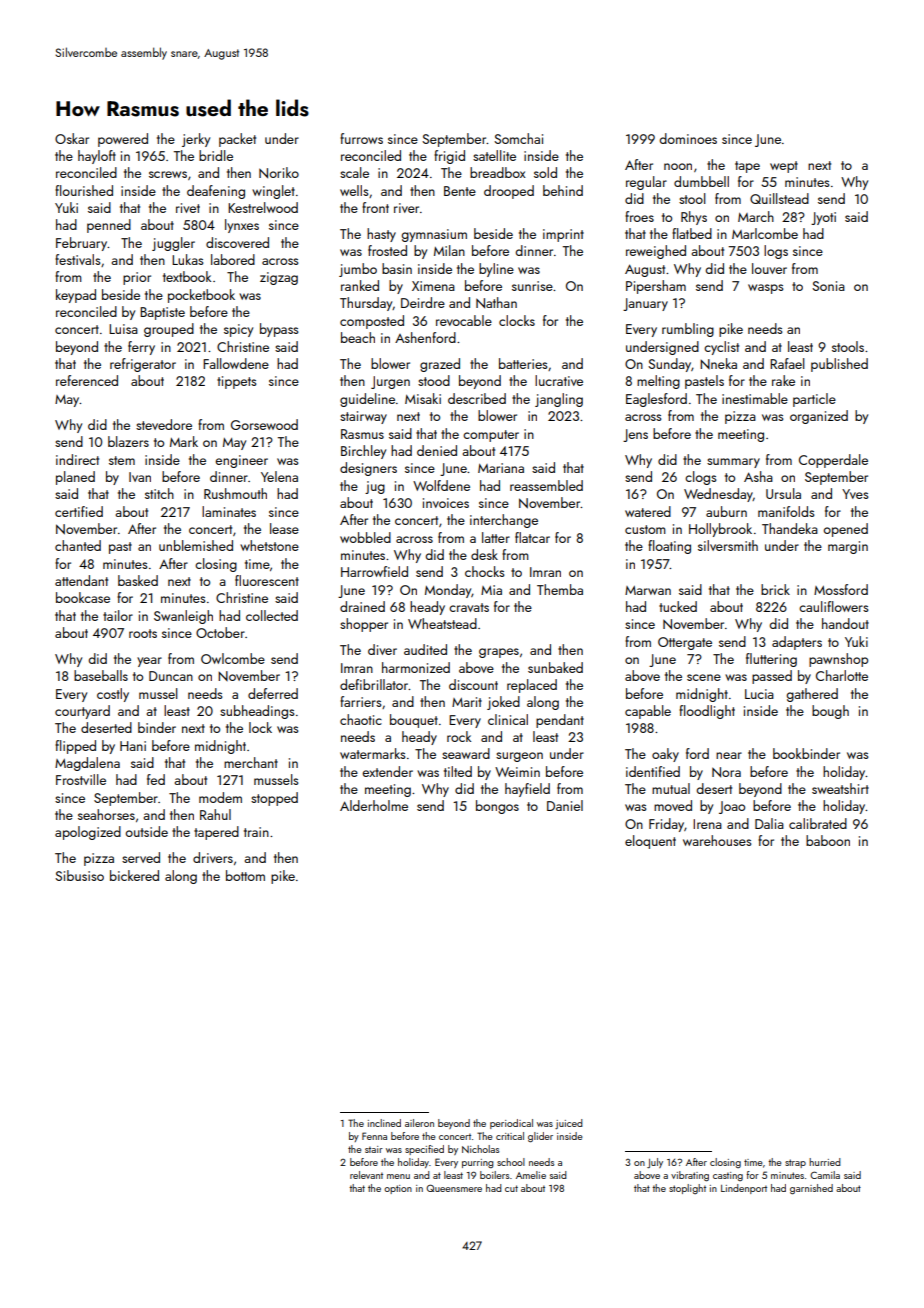 Image resolution: width=924 pixels, height=1308 pixels. What do you see at coordinates (366, 1175) in the document?
I see `relevant` at bounding box center [366, 1175].
